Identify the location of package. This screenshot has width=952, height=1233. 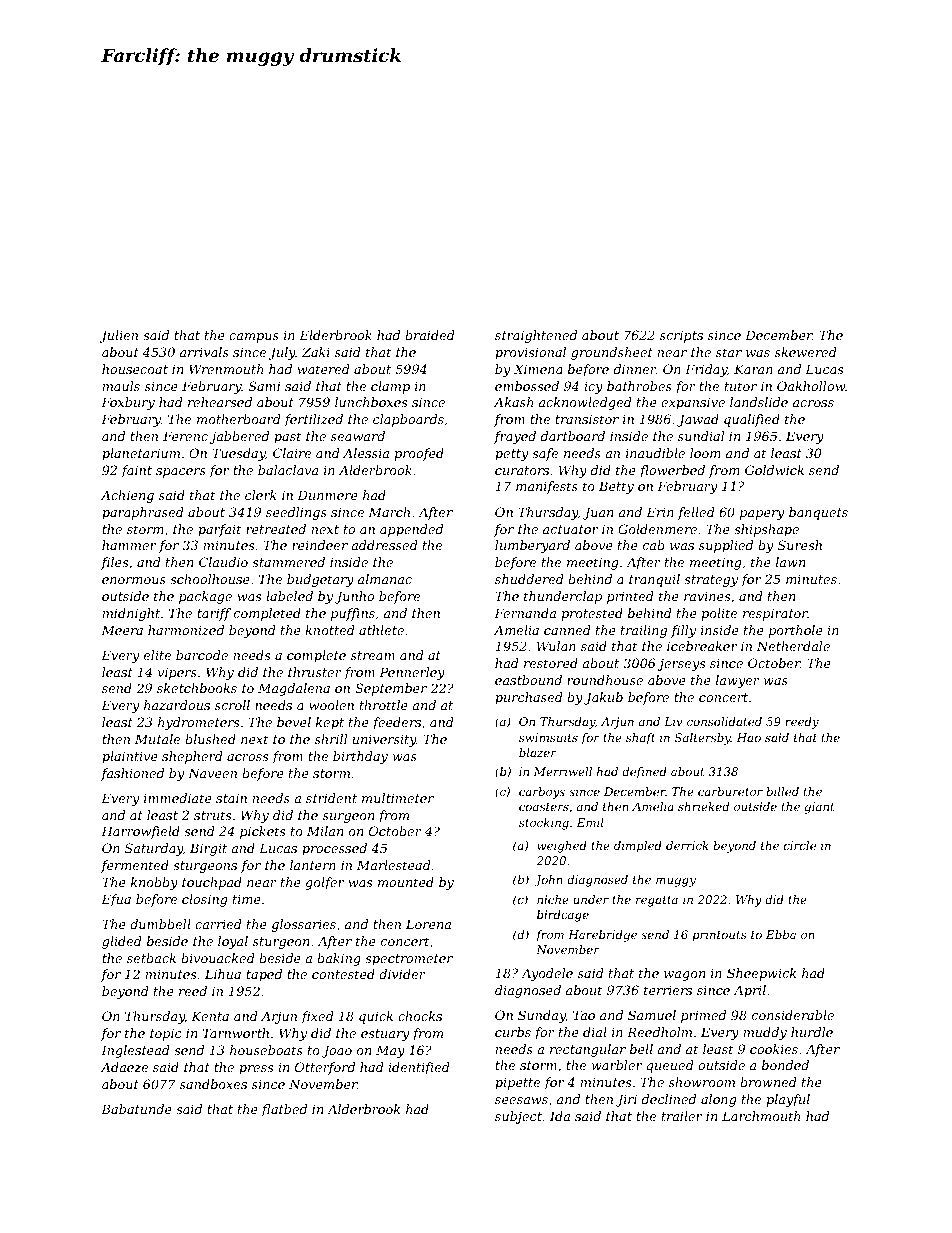
(205, 597).
